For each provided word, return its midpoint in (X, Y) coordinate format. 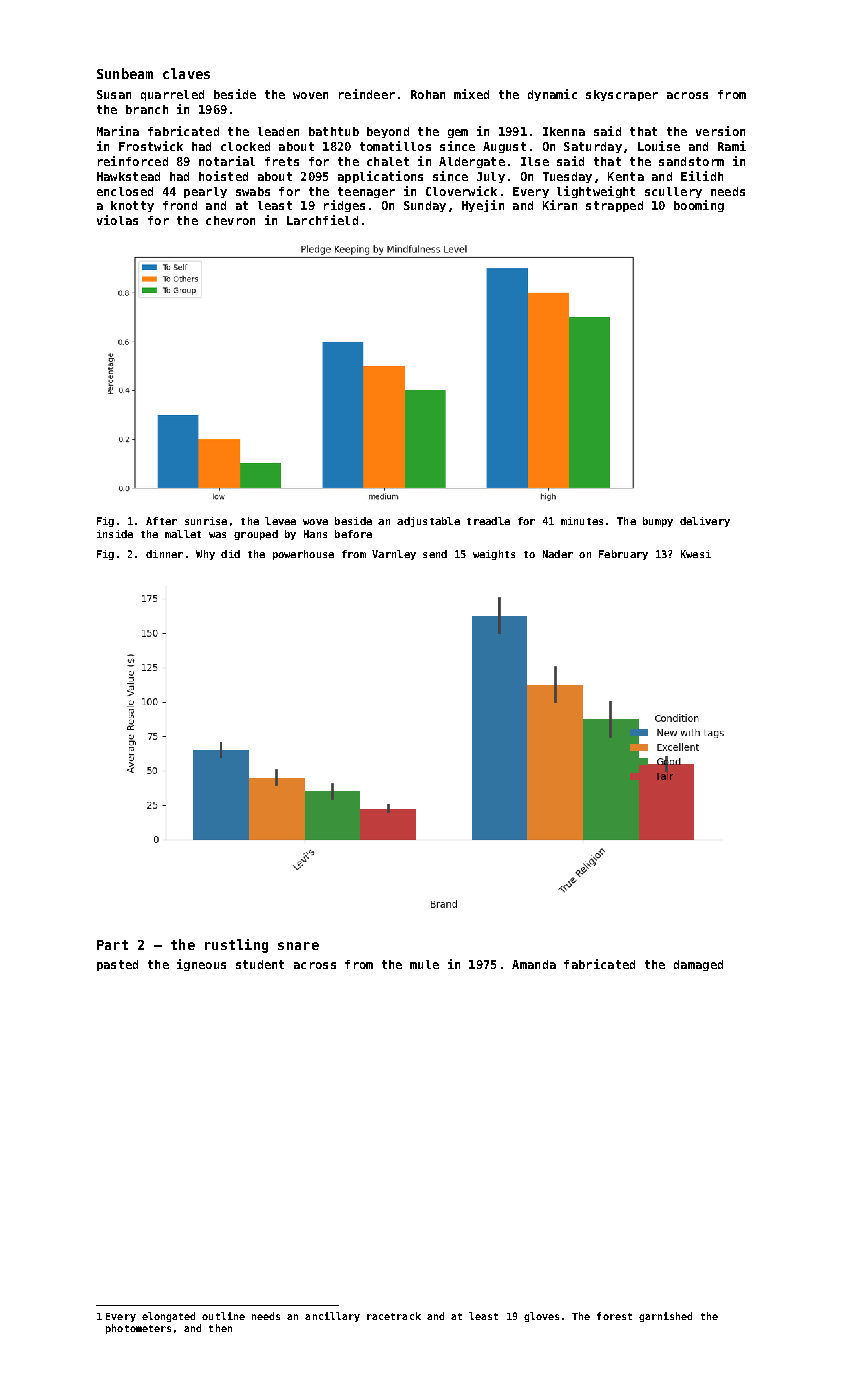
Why (205, 555)
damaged (698, 965)
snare (298, 946)
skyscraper (622, 95)
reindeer (367, 94)
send (435, 554)
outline (223, 1316)
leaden (278, 131)
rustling (236, 946)
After (161, 521)
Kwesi (696, 554)
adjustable (428, 522)
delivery (705, 522)
